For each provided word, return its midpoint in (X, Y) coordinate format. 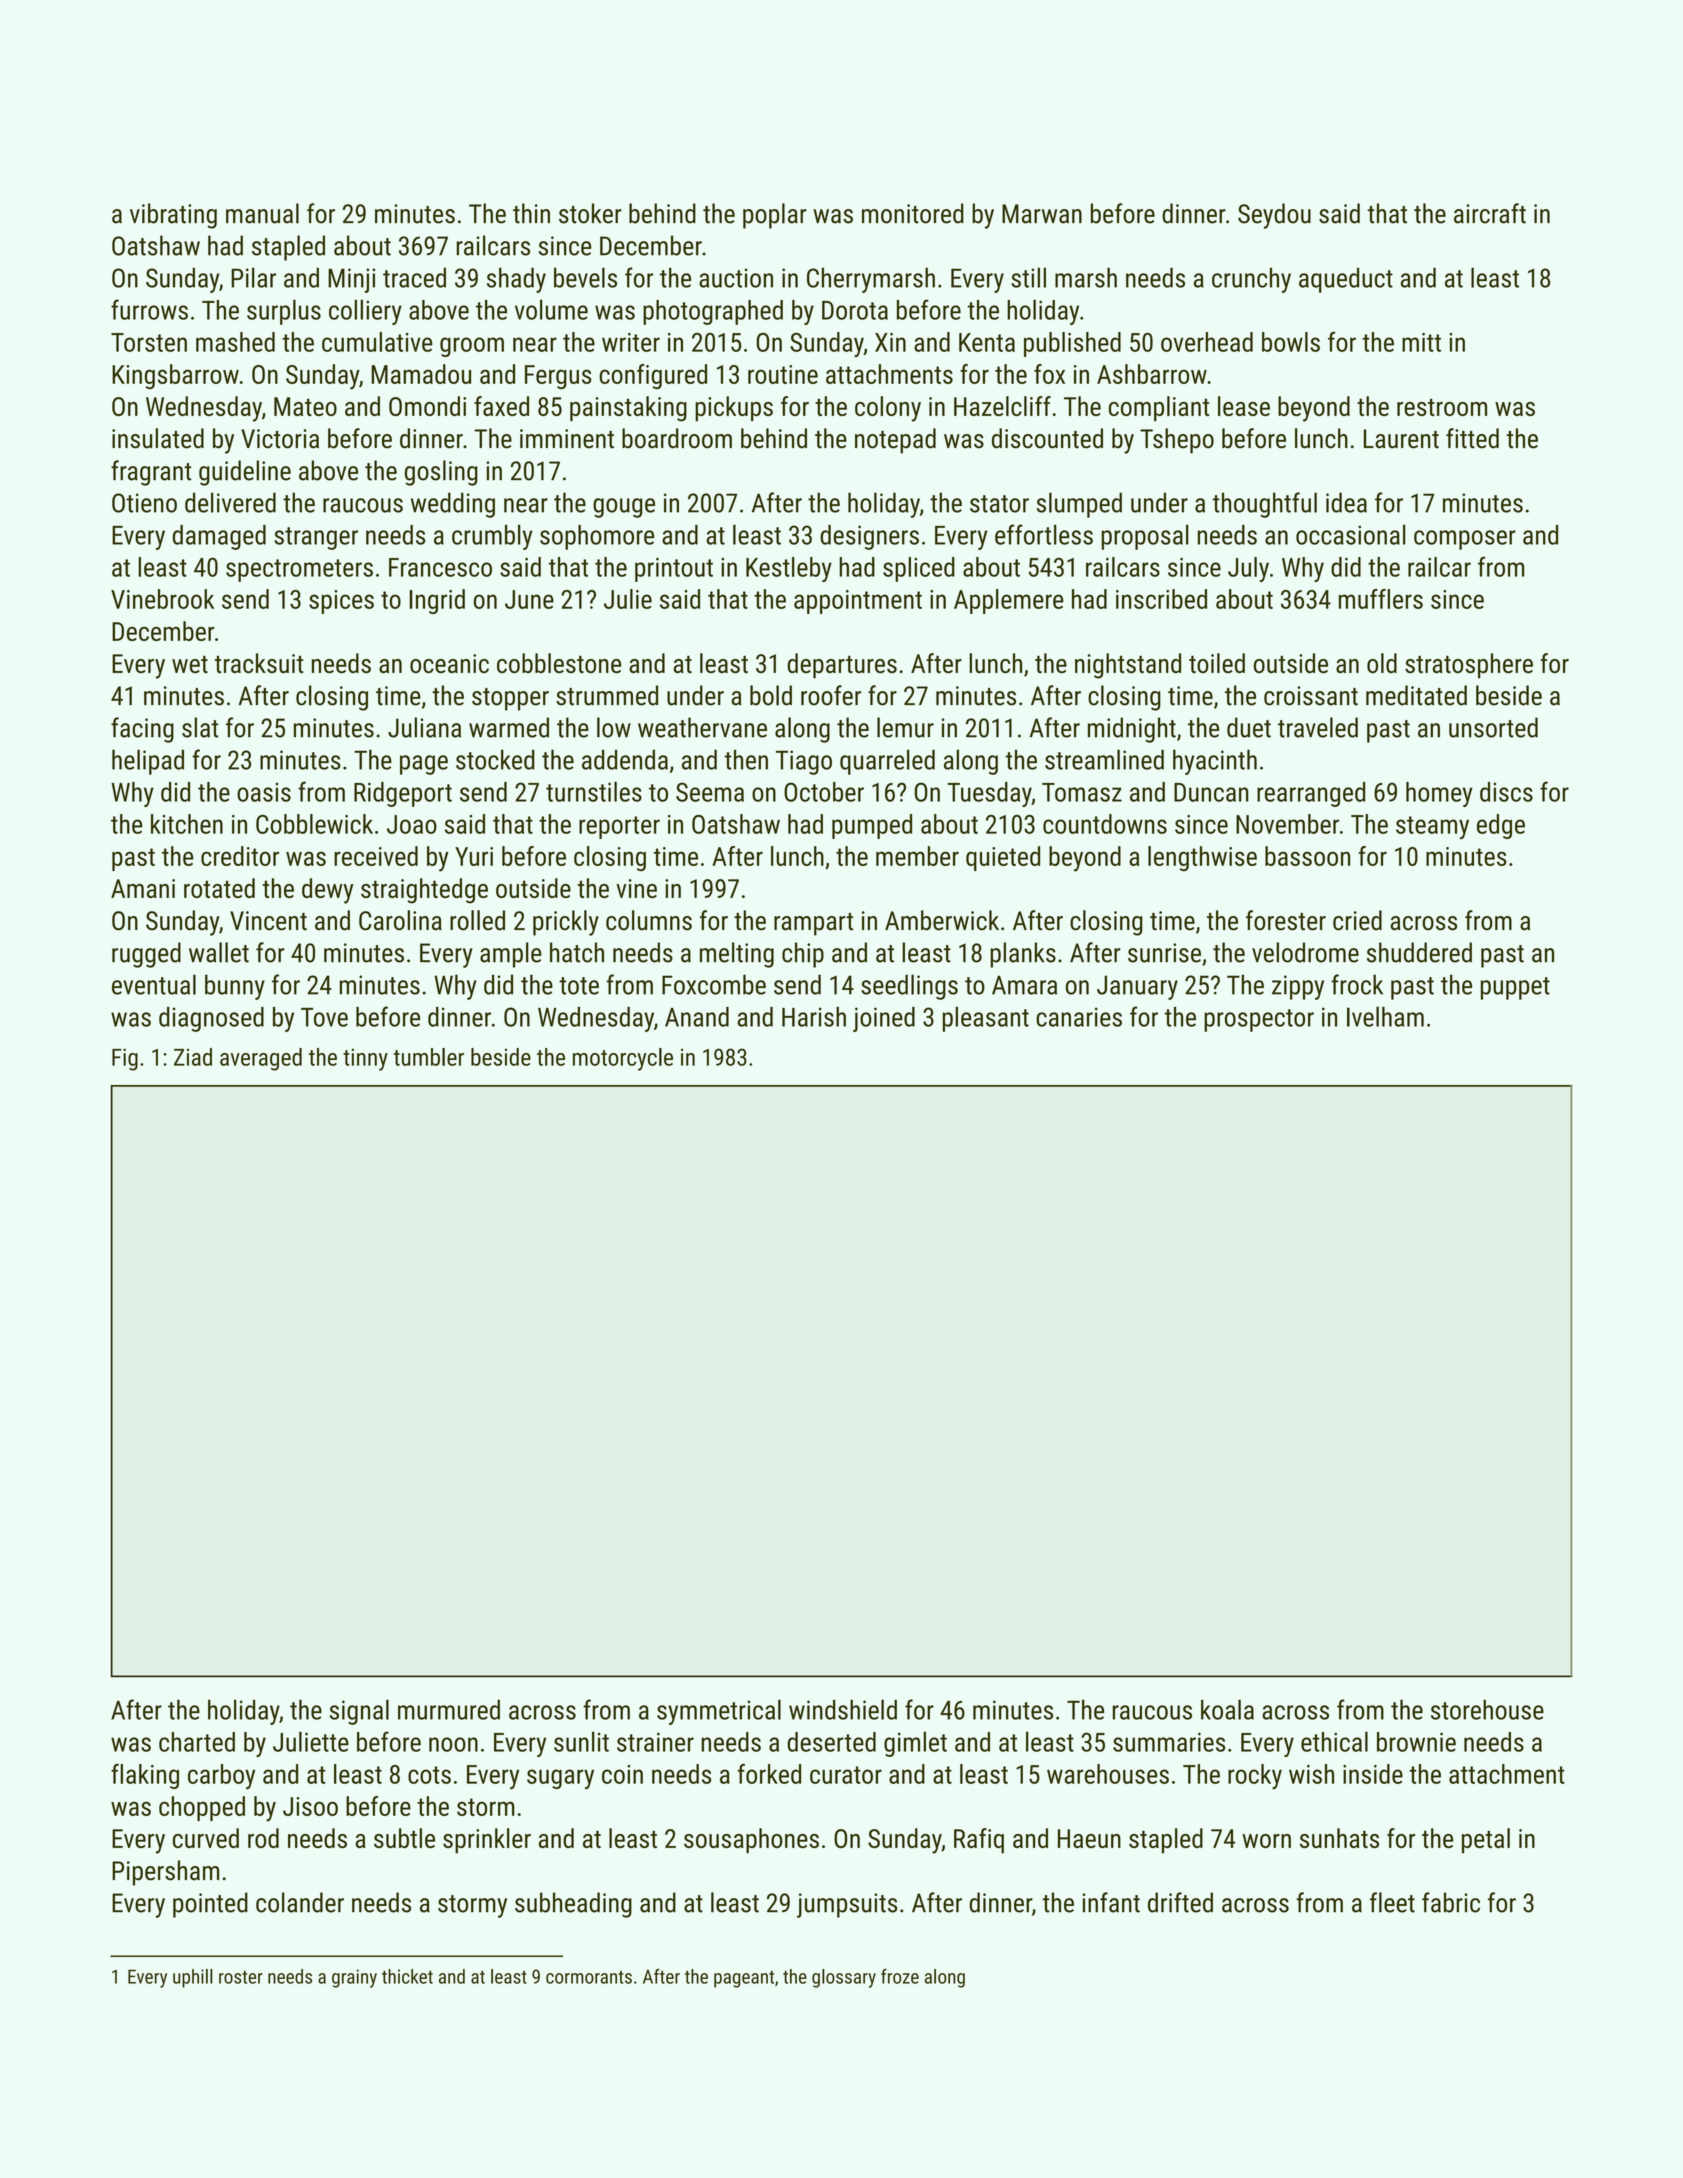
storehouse (1487, 1710)
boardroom (677, 438)
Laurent (1401, 439)
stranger (316, 538)
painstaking (628, 409)
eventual (154, 984)
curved (206, 1838)
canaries (1079, 1017)
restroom (1442, 407)
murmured (449, 1710)
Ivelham (1385, 1016)
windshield (843, 1709)
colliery (365, 312)
